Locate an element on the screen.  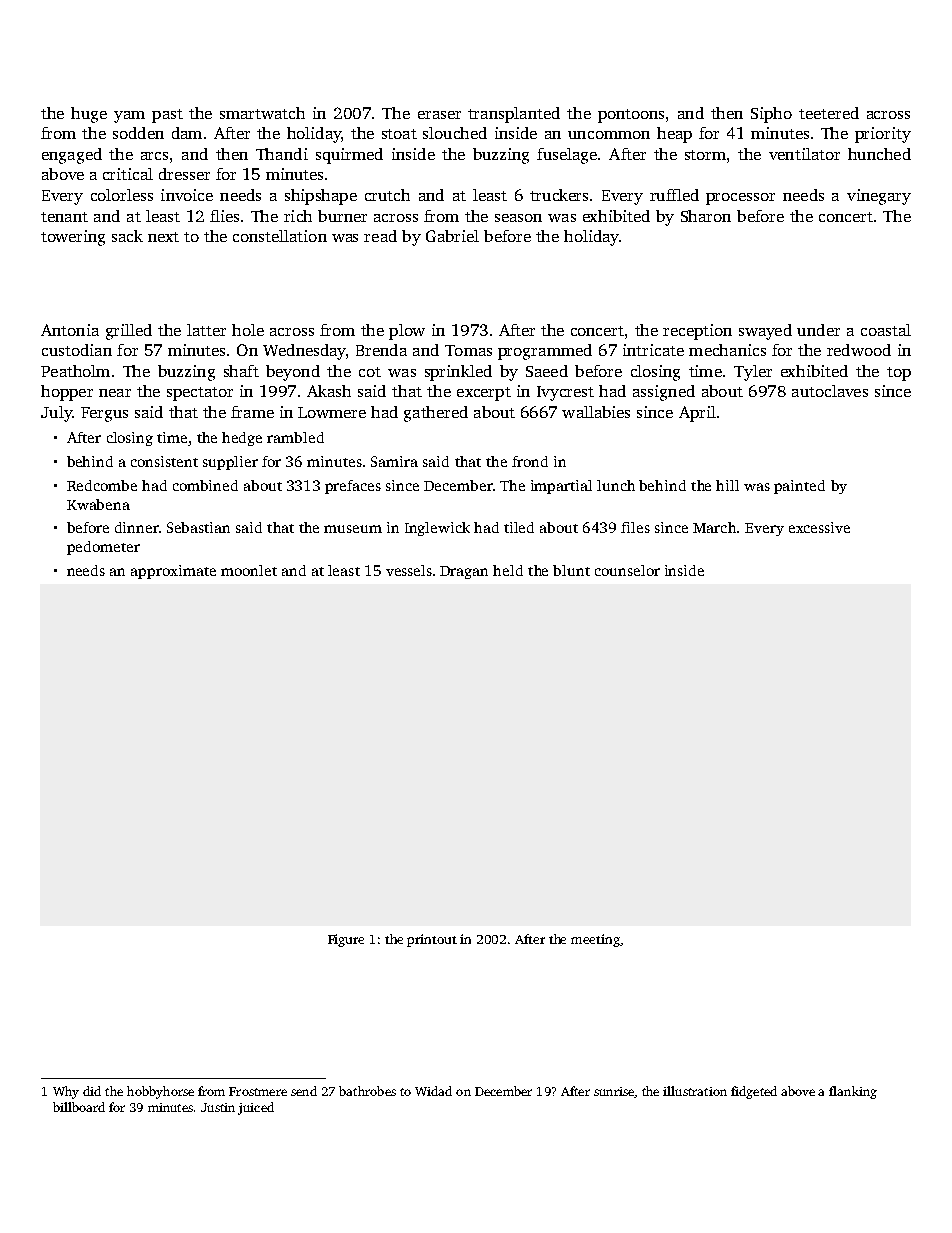
swayed is located at coordinates (765, 332).
